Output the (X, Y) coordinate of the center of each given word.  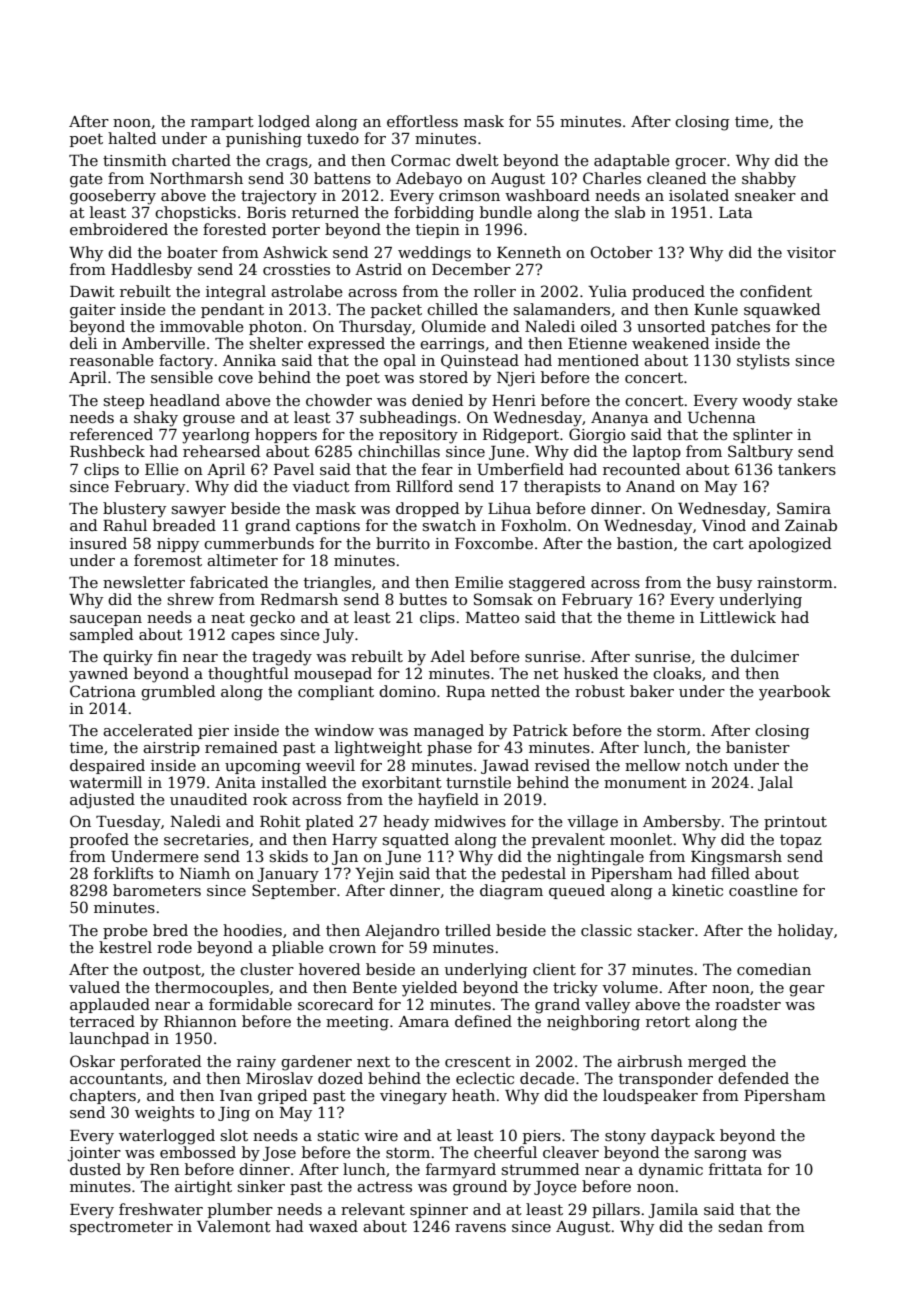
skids (289, 856)
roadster (748, 1004)
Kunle (716, 309)
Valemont (234, 1226)
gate (86, 181)
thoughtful (248, 675)
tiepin (438, 231)
